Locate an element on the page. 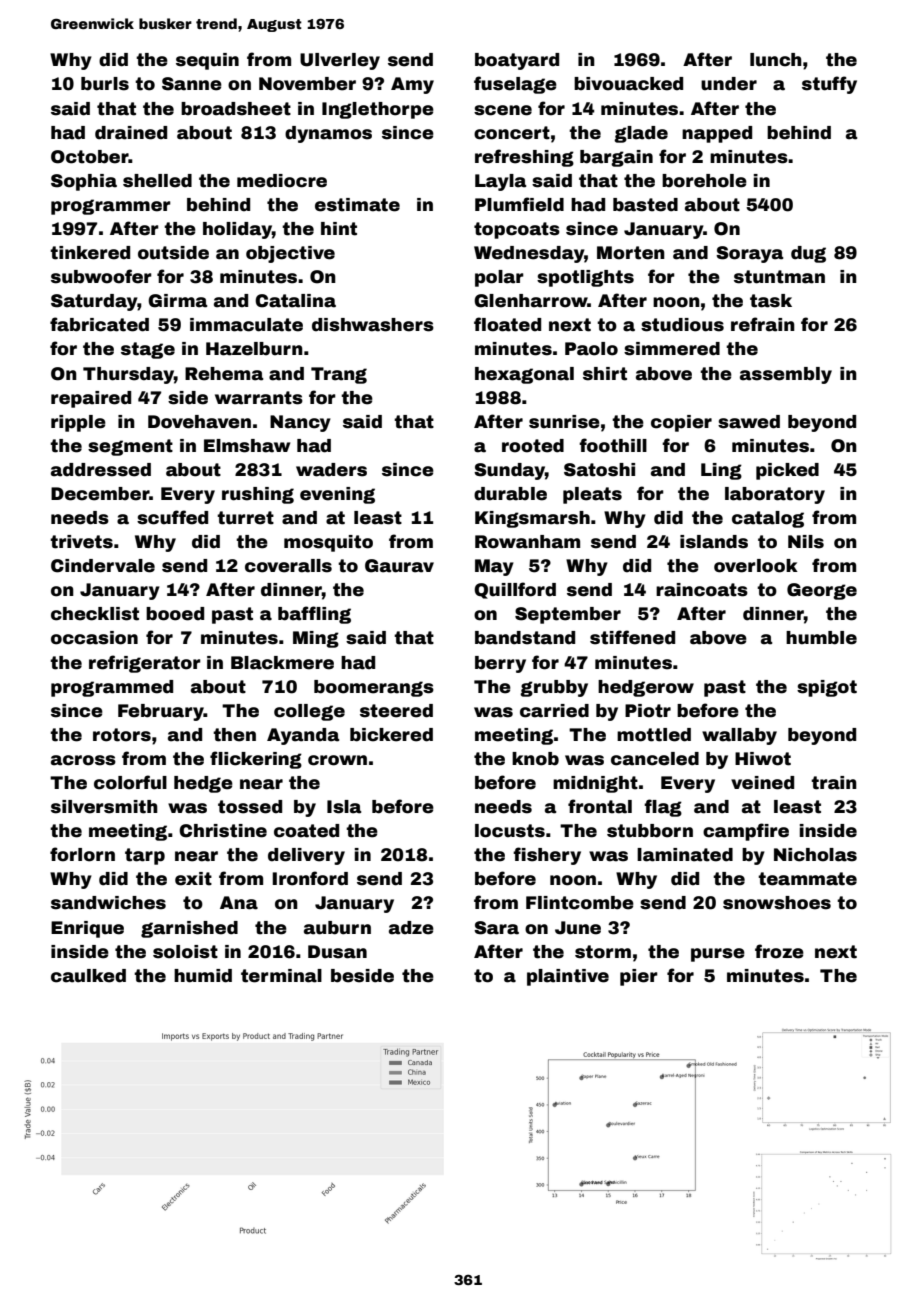 The height and width of the page is (1316, 908). sequin is located at coordinates (207, 61).
